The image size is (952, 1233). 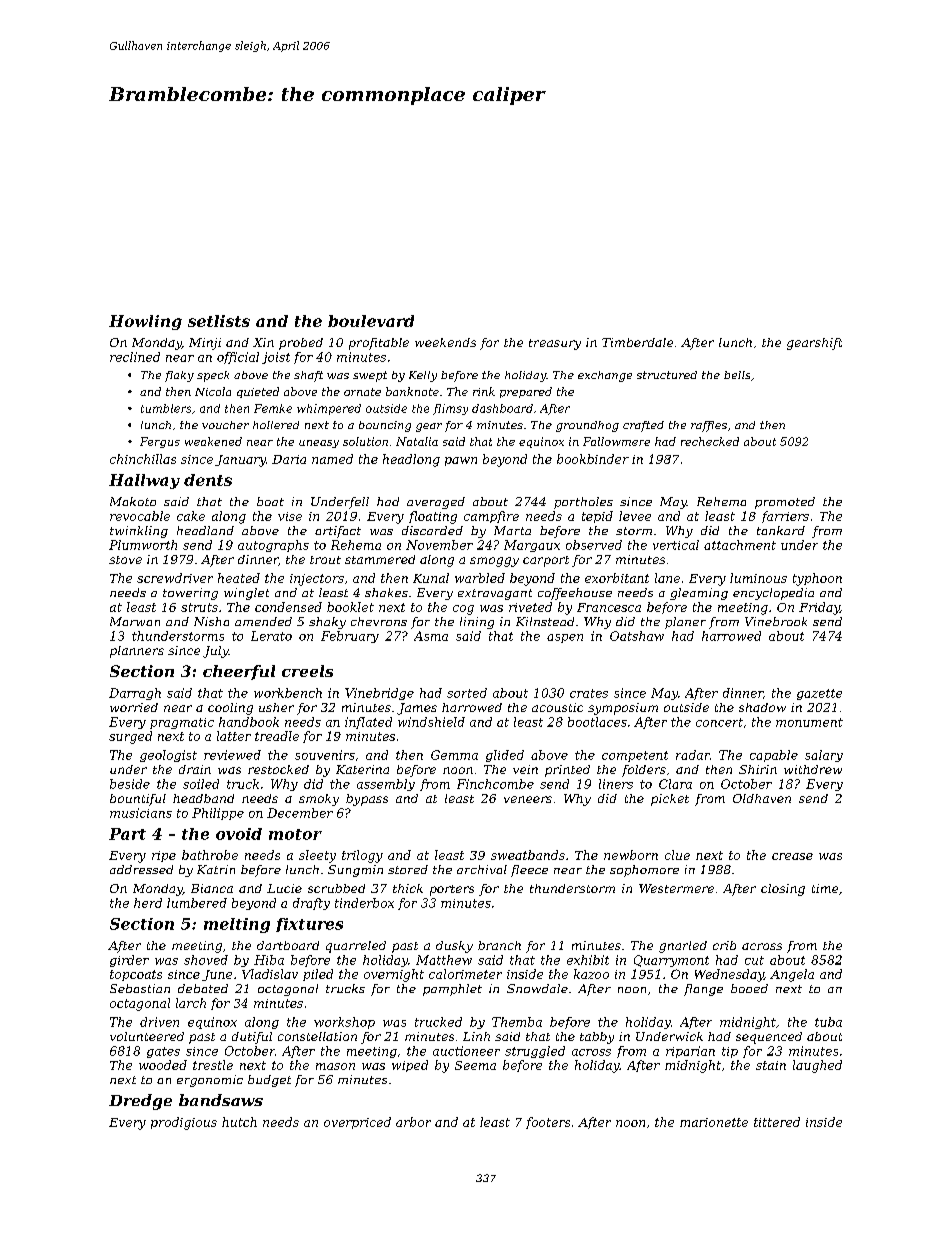 What do you see at coordinates (208, 480) in the page?
I see `dents` at bounding box center [208, 480].
